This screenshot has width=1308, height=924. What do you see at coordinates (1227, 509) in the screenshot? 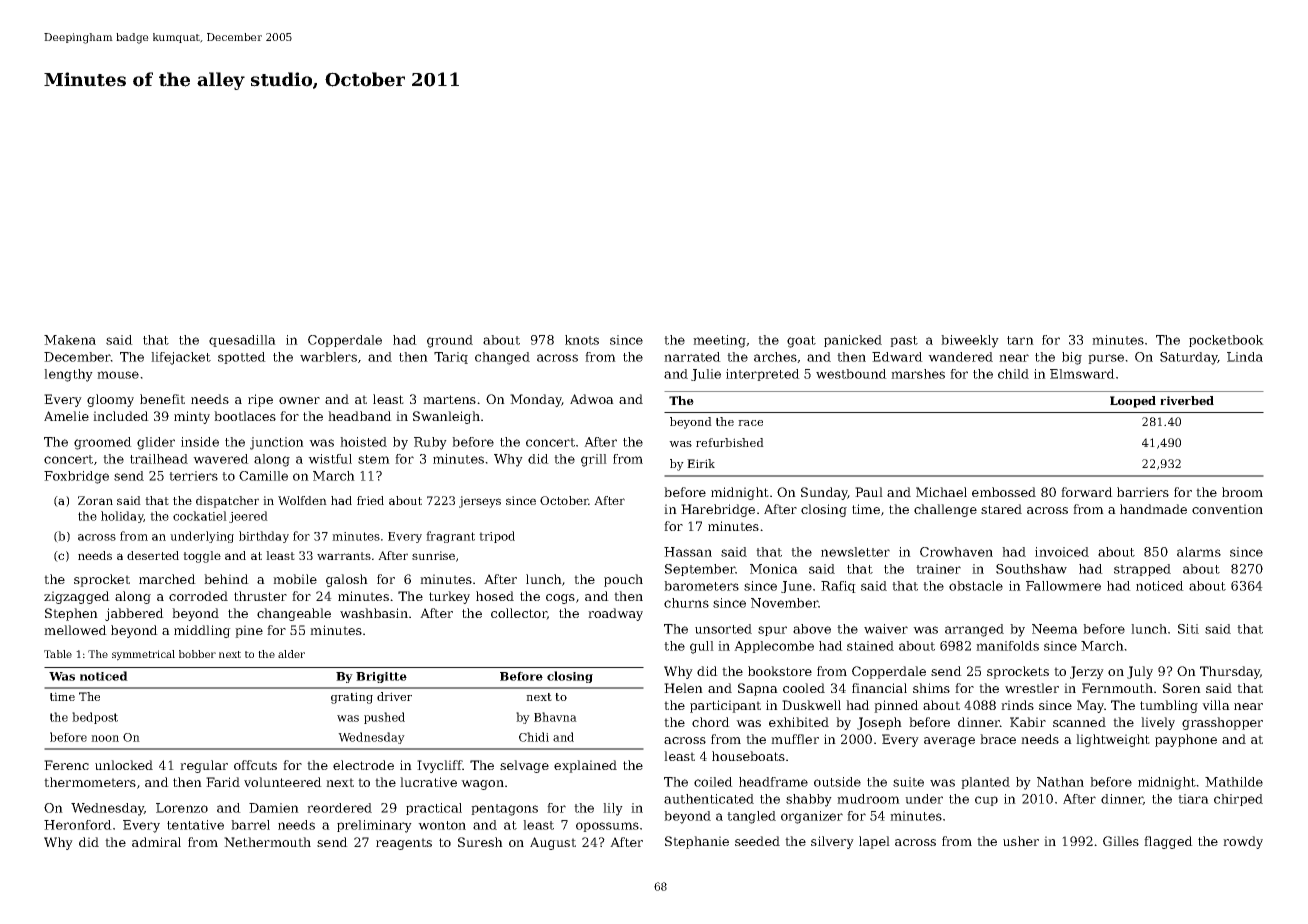
I see `convention` at bounding box center [1227, 509].
